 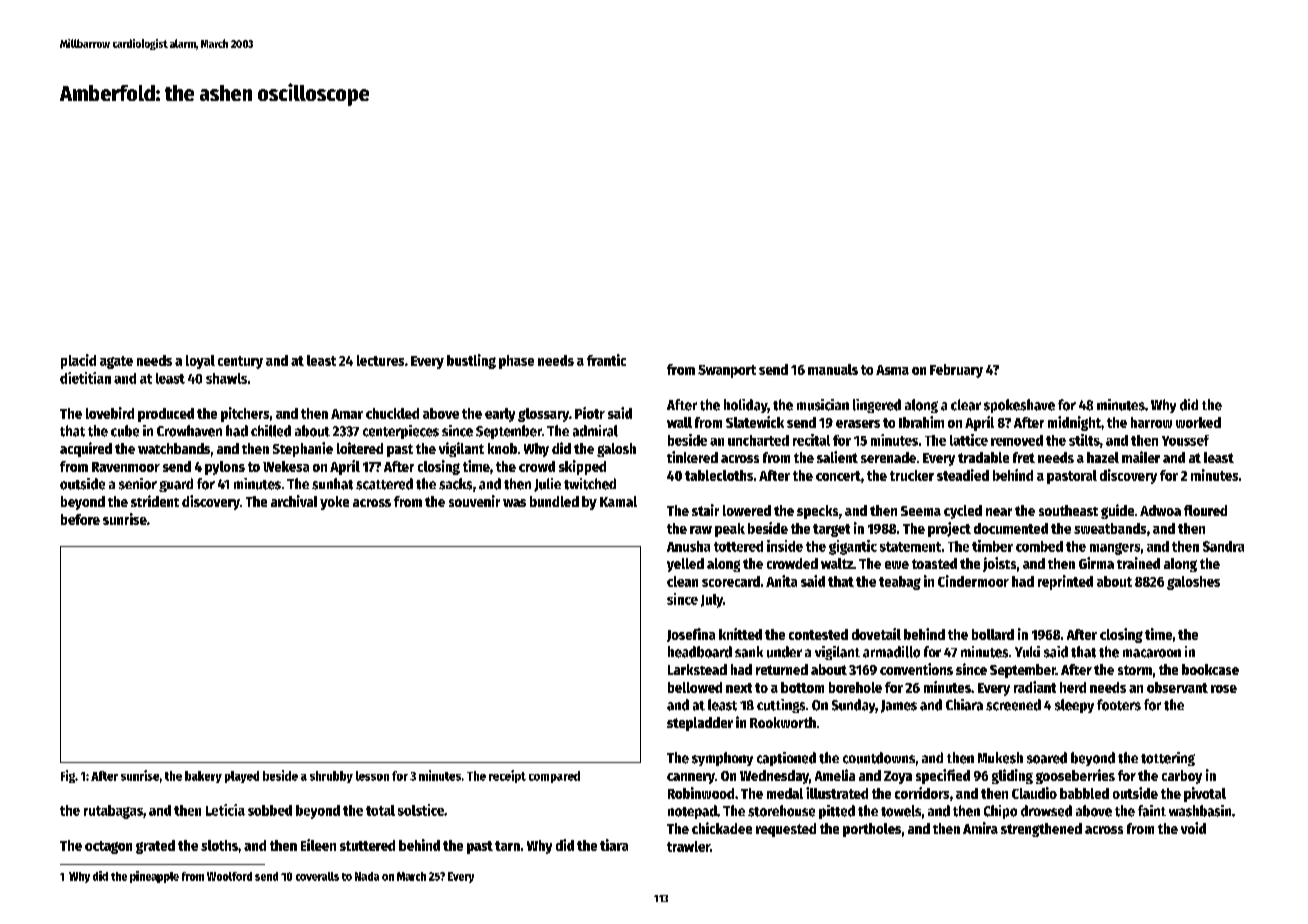 I want to click on trawler, so click(x=688, y=846).
